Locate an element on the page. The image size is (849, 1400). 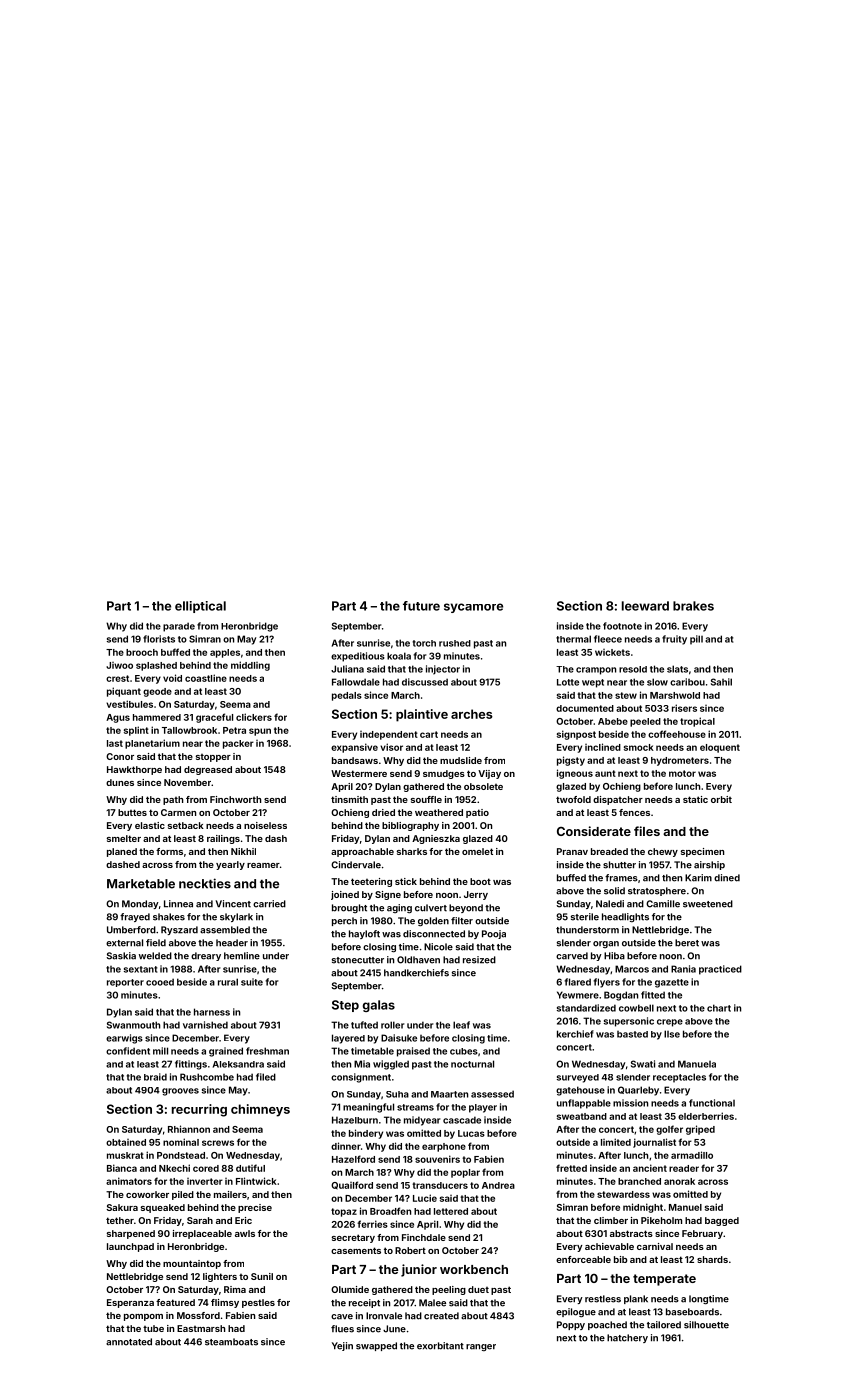
arches is located at coordinates (472, 714).
